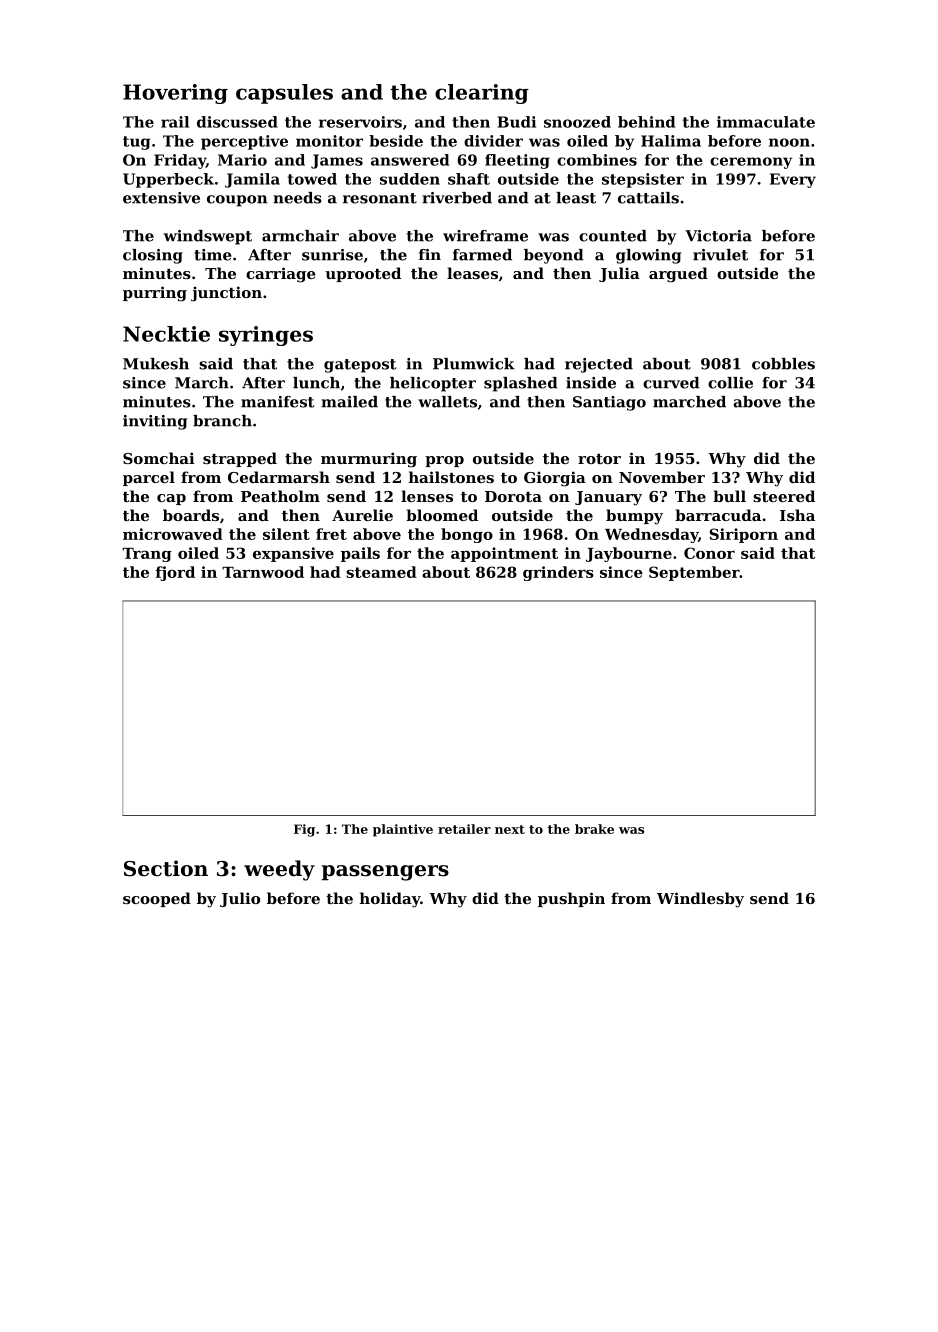 The width and height of the screenshot is (938, 1332). What do you see at coordinates (700, 900) in the screenshot?
I see `Windlesby` at bounding box center [700, 900].
